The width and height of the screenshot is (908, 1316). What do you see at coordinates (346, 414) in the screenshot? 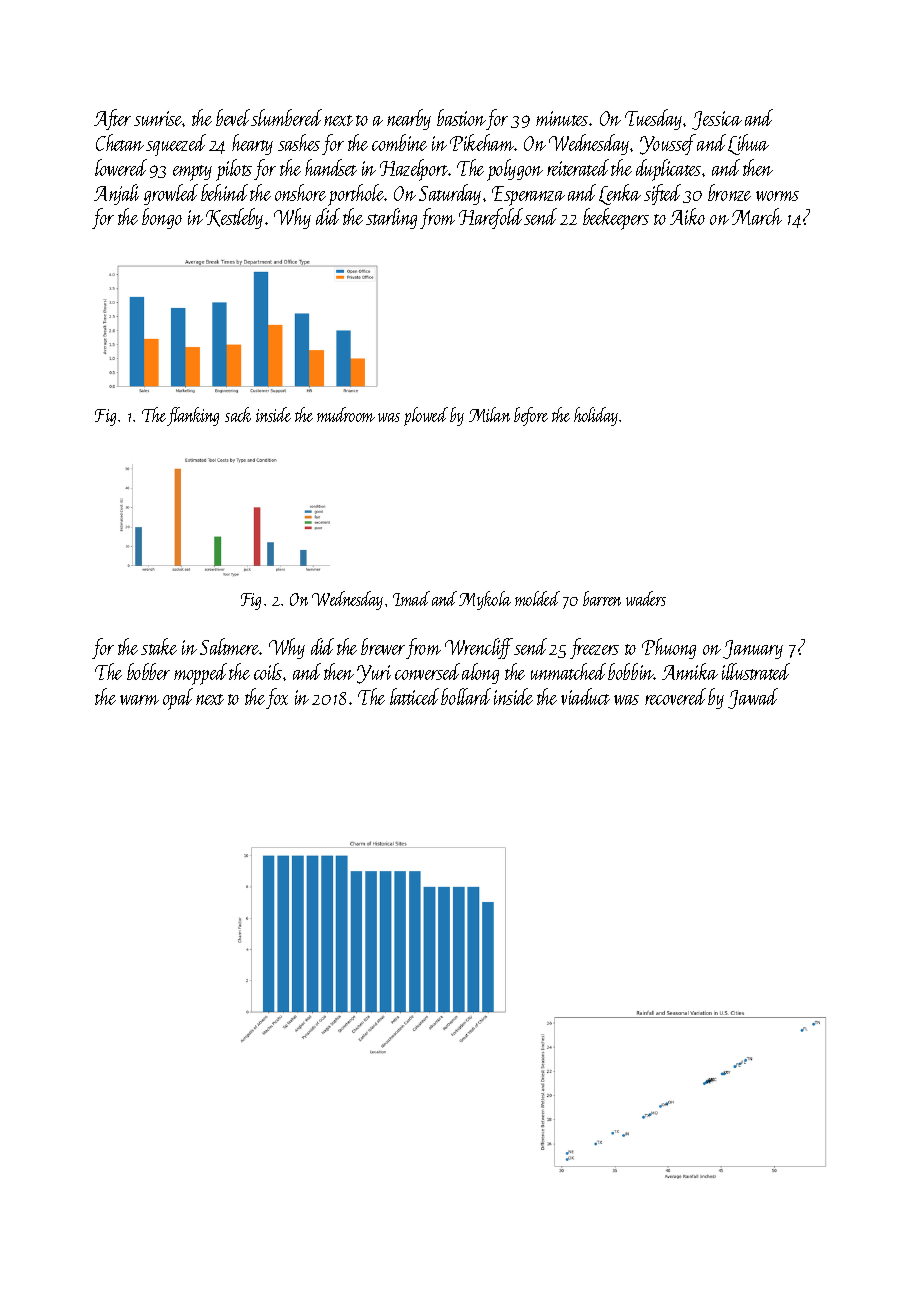
I see `mudroom` at bounding box center [346, 414].
